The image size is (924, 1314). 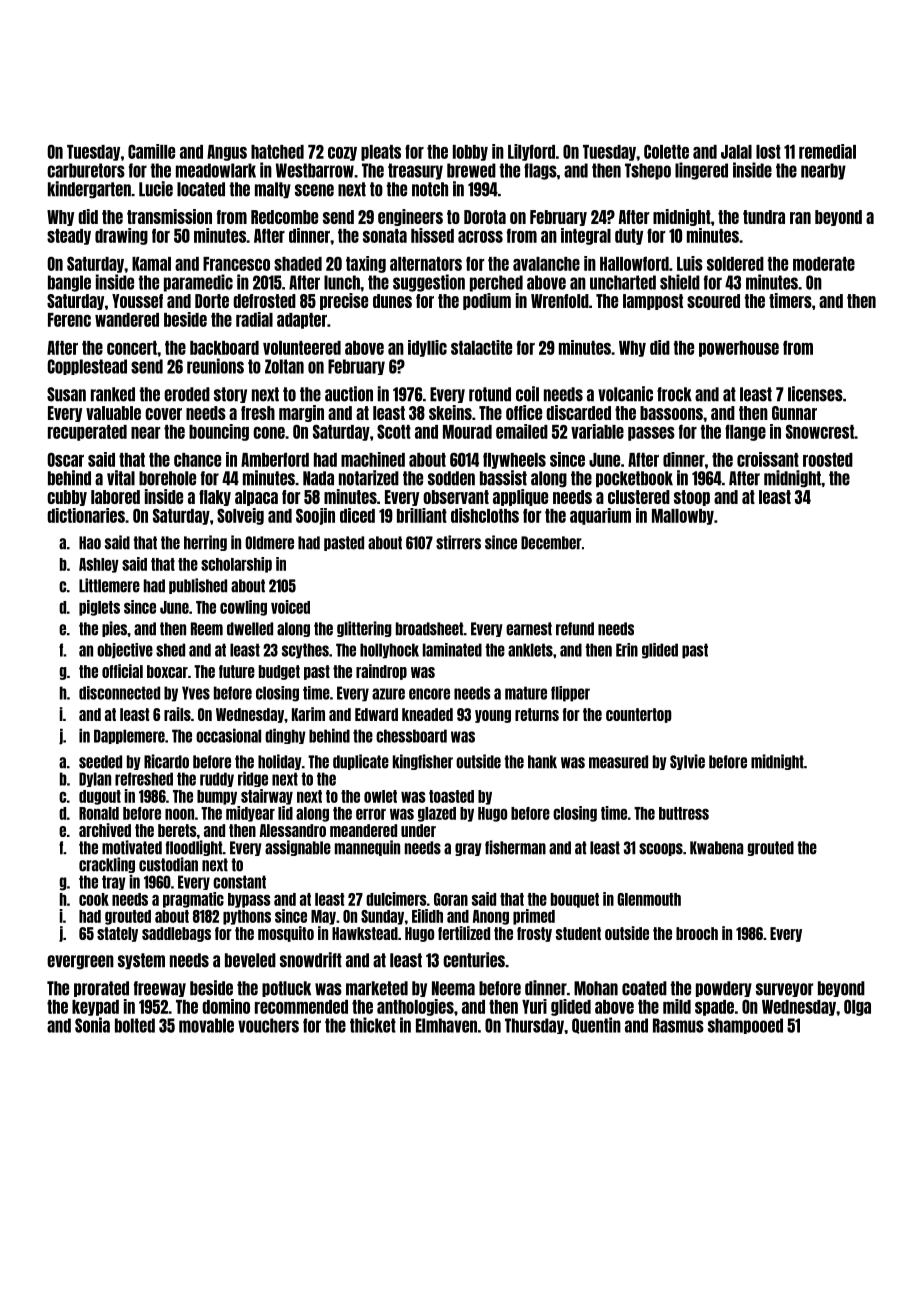 What do you see at coordinates (151, 151) in the page?
I see `Camille` at bounding box center [151, 151].
